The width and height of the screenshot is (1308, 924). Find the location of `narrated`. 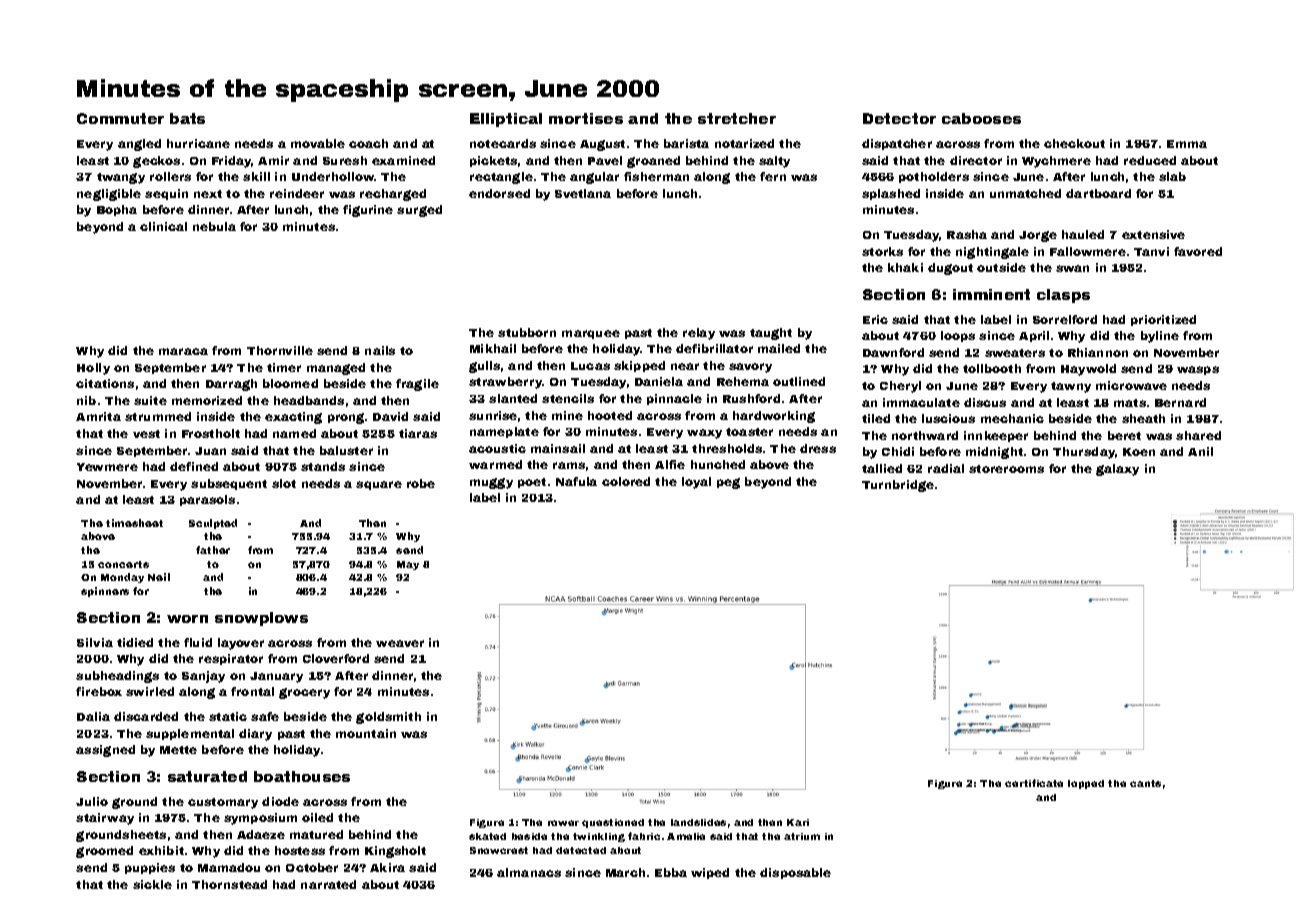

narrated is located at coordinates (328, 884).
